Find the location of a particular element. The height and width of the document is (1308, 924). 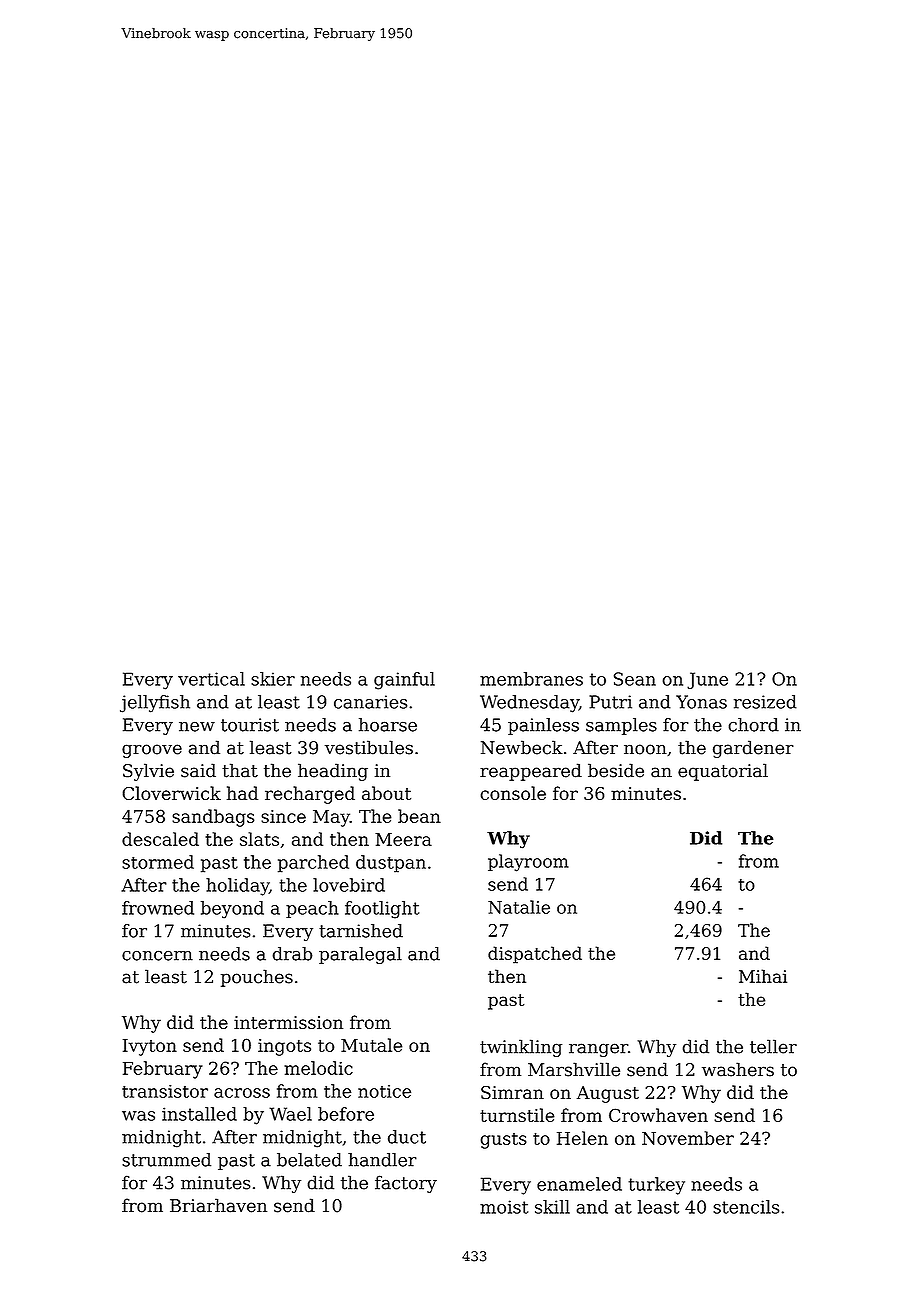

Ivyton is located at coordinates (150, 1047).
